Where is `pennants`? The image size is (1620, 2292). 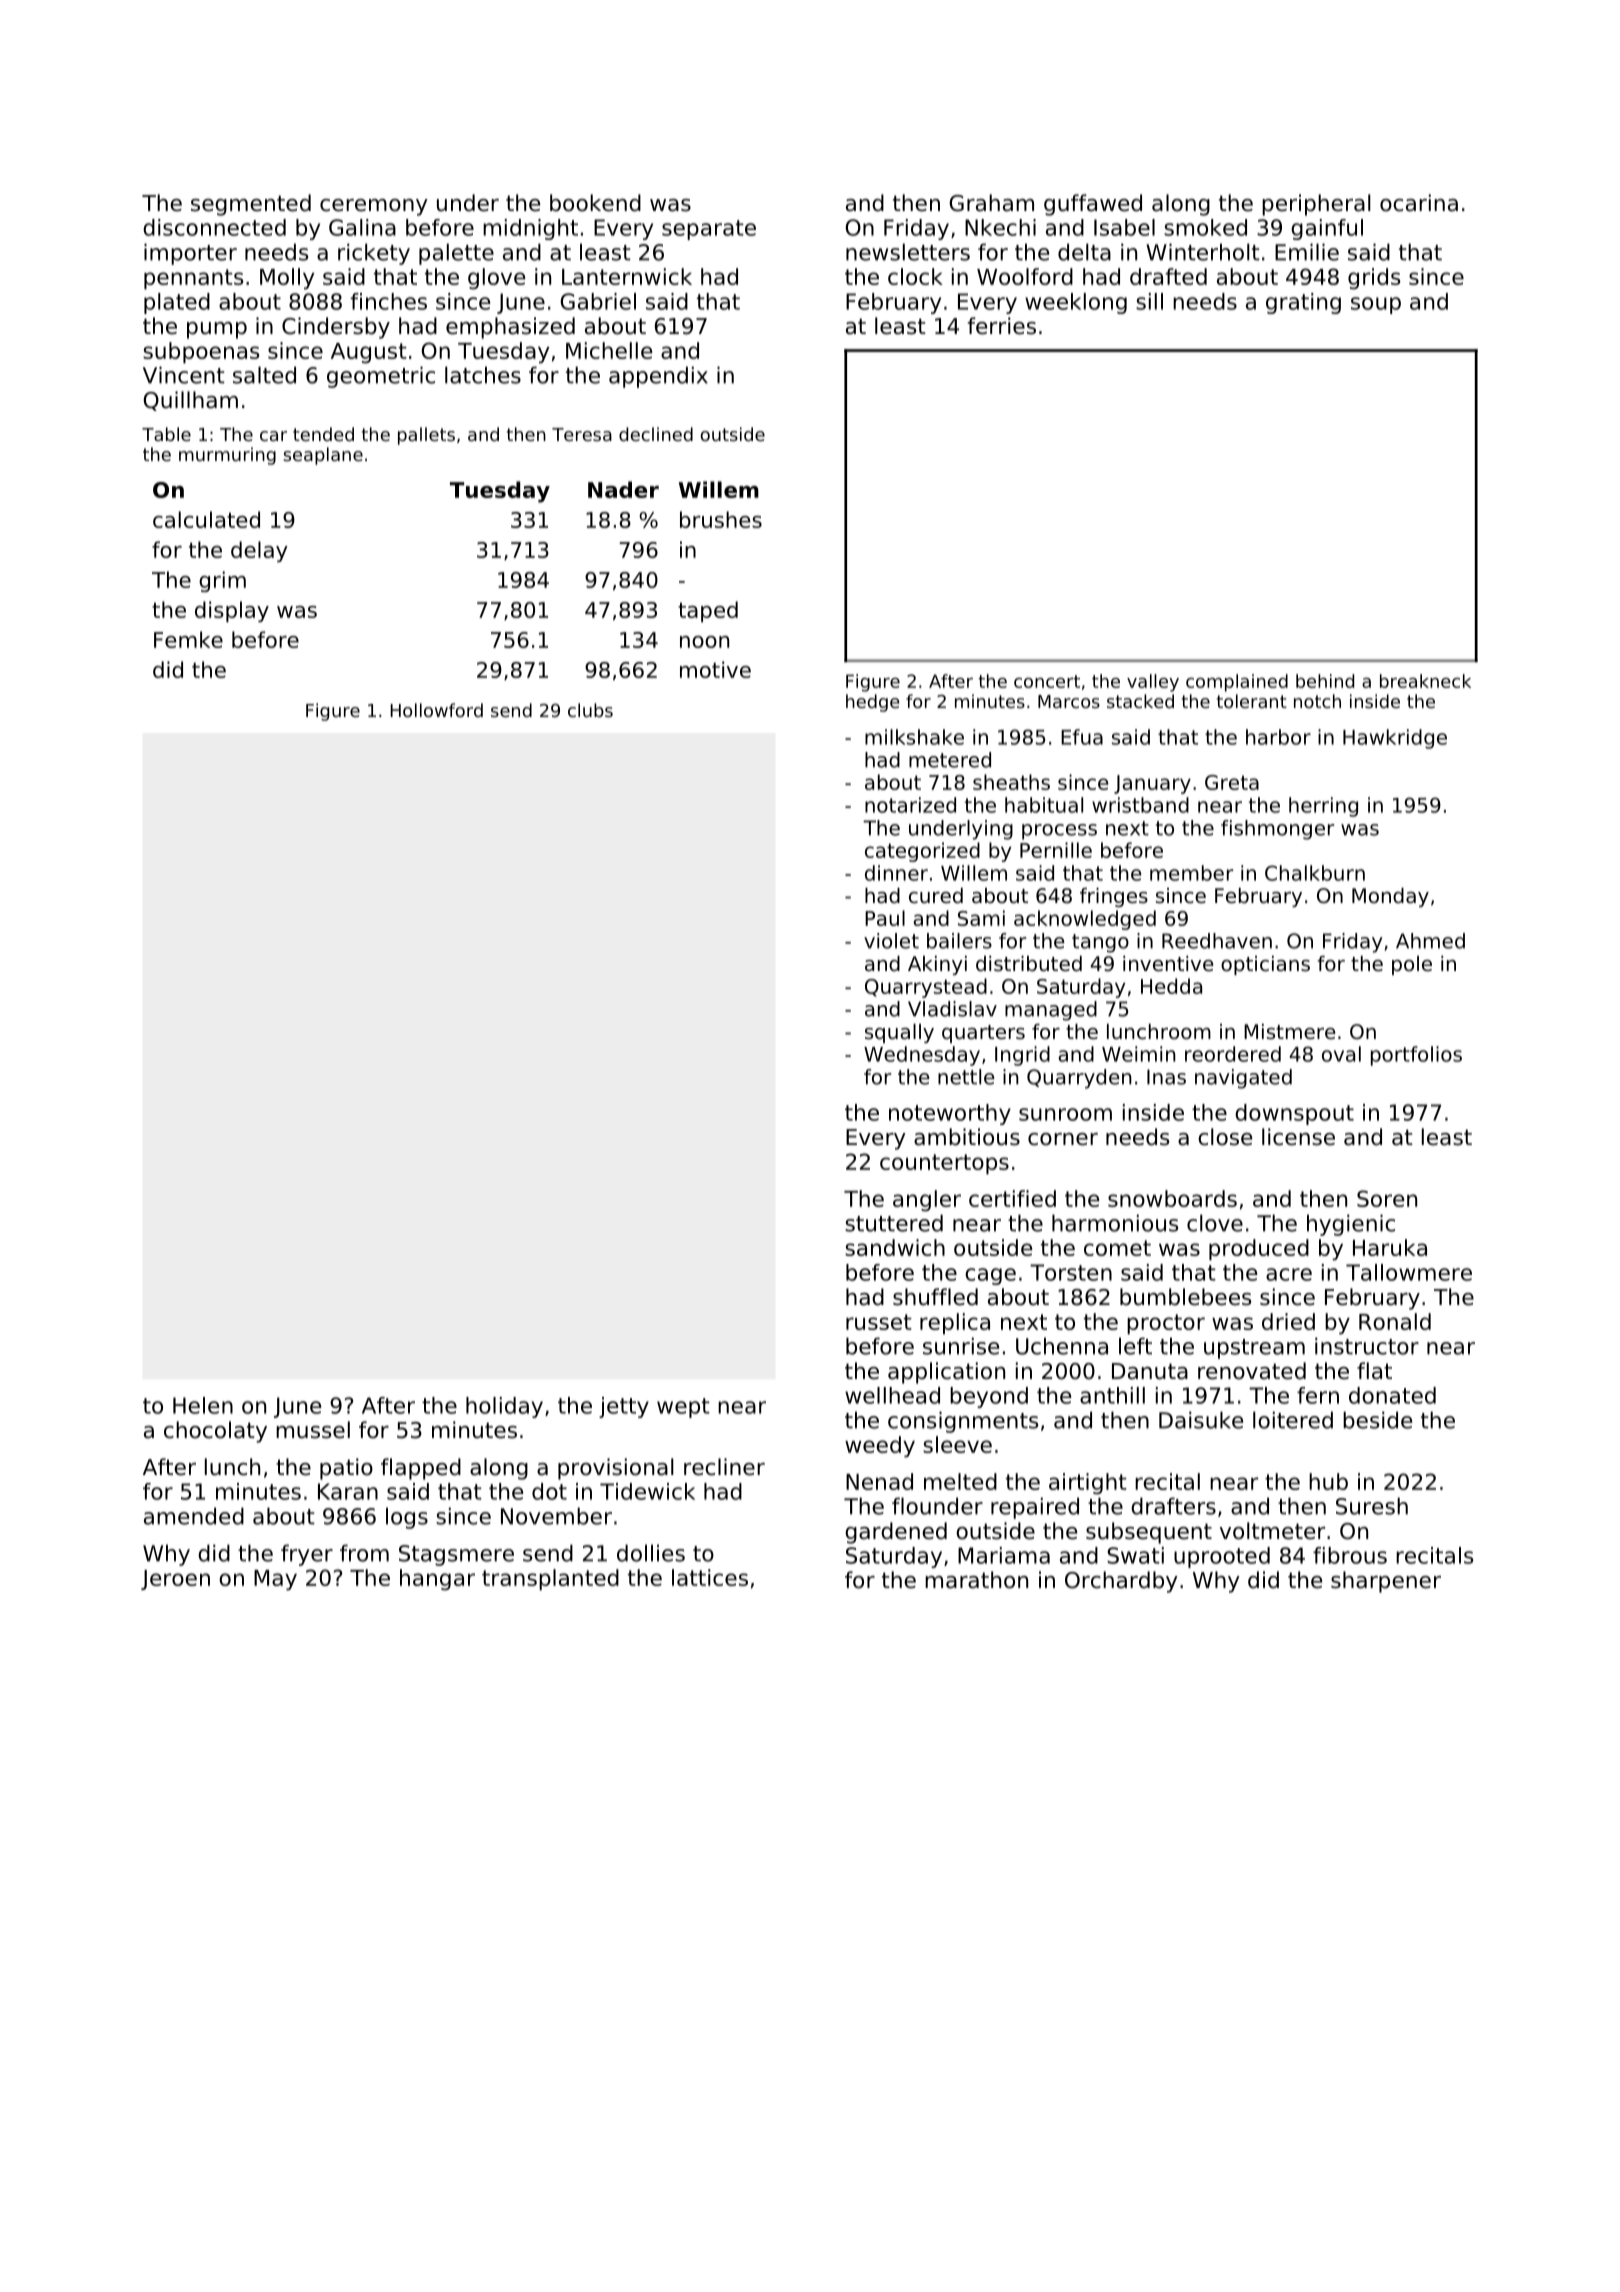 pennants is located at coordinates (193, 279).
